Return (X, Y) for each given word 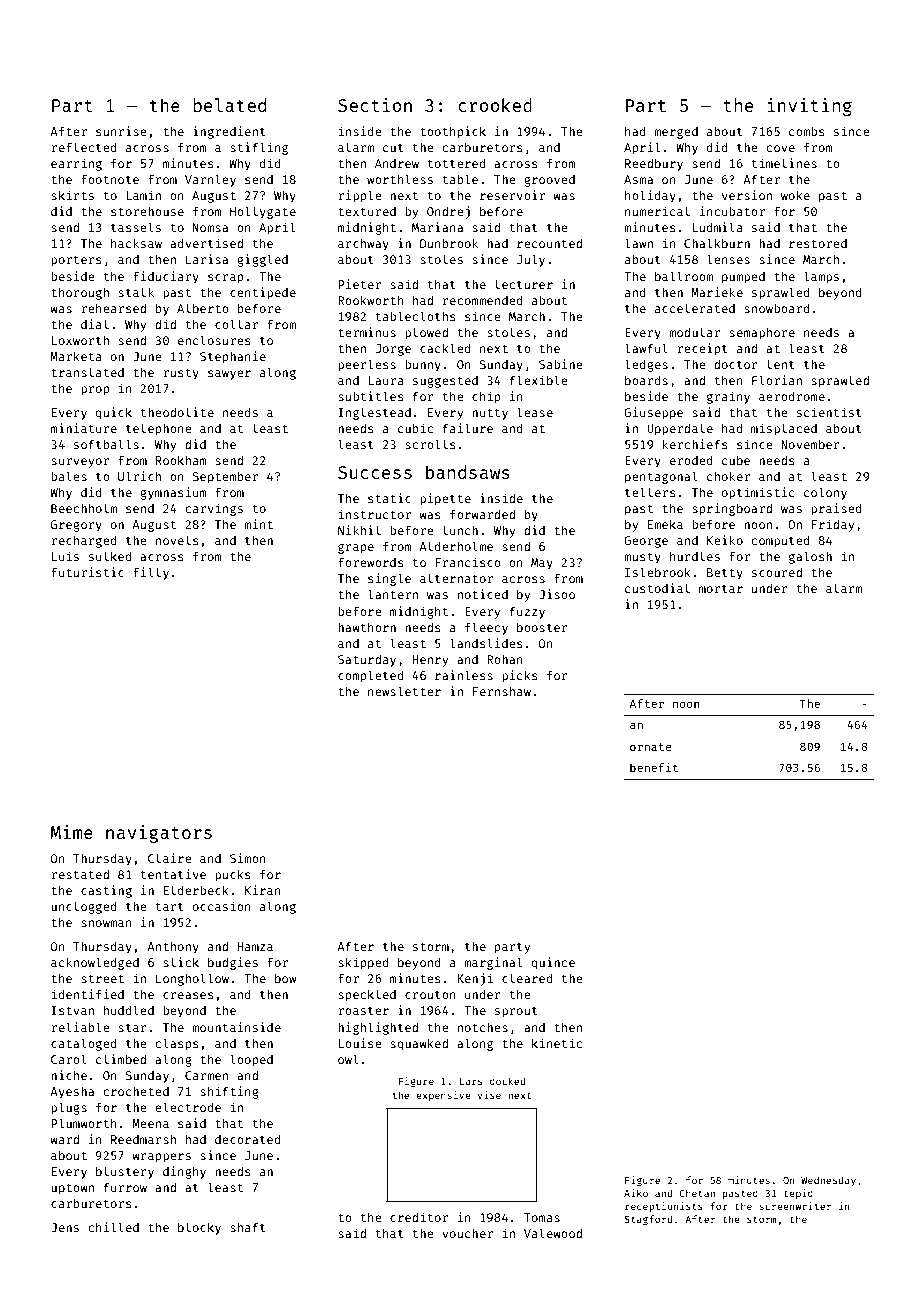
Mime (72, 832)
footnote (110, 179)
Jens (65, 1227)
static (389, 498)
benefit (654, 767)
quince (553, 963)
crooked (495, 105)
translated (87, 372)
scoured (777, 572)
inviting (810, 107)
